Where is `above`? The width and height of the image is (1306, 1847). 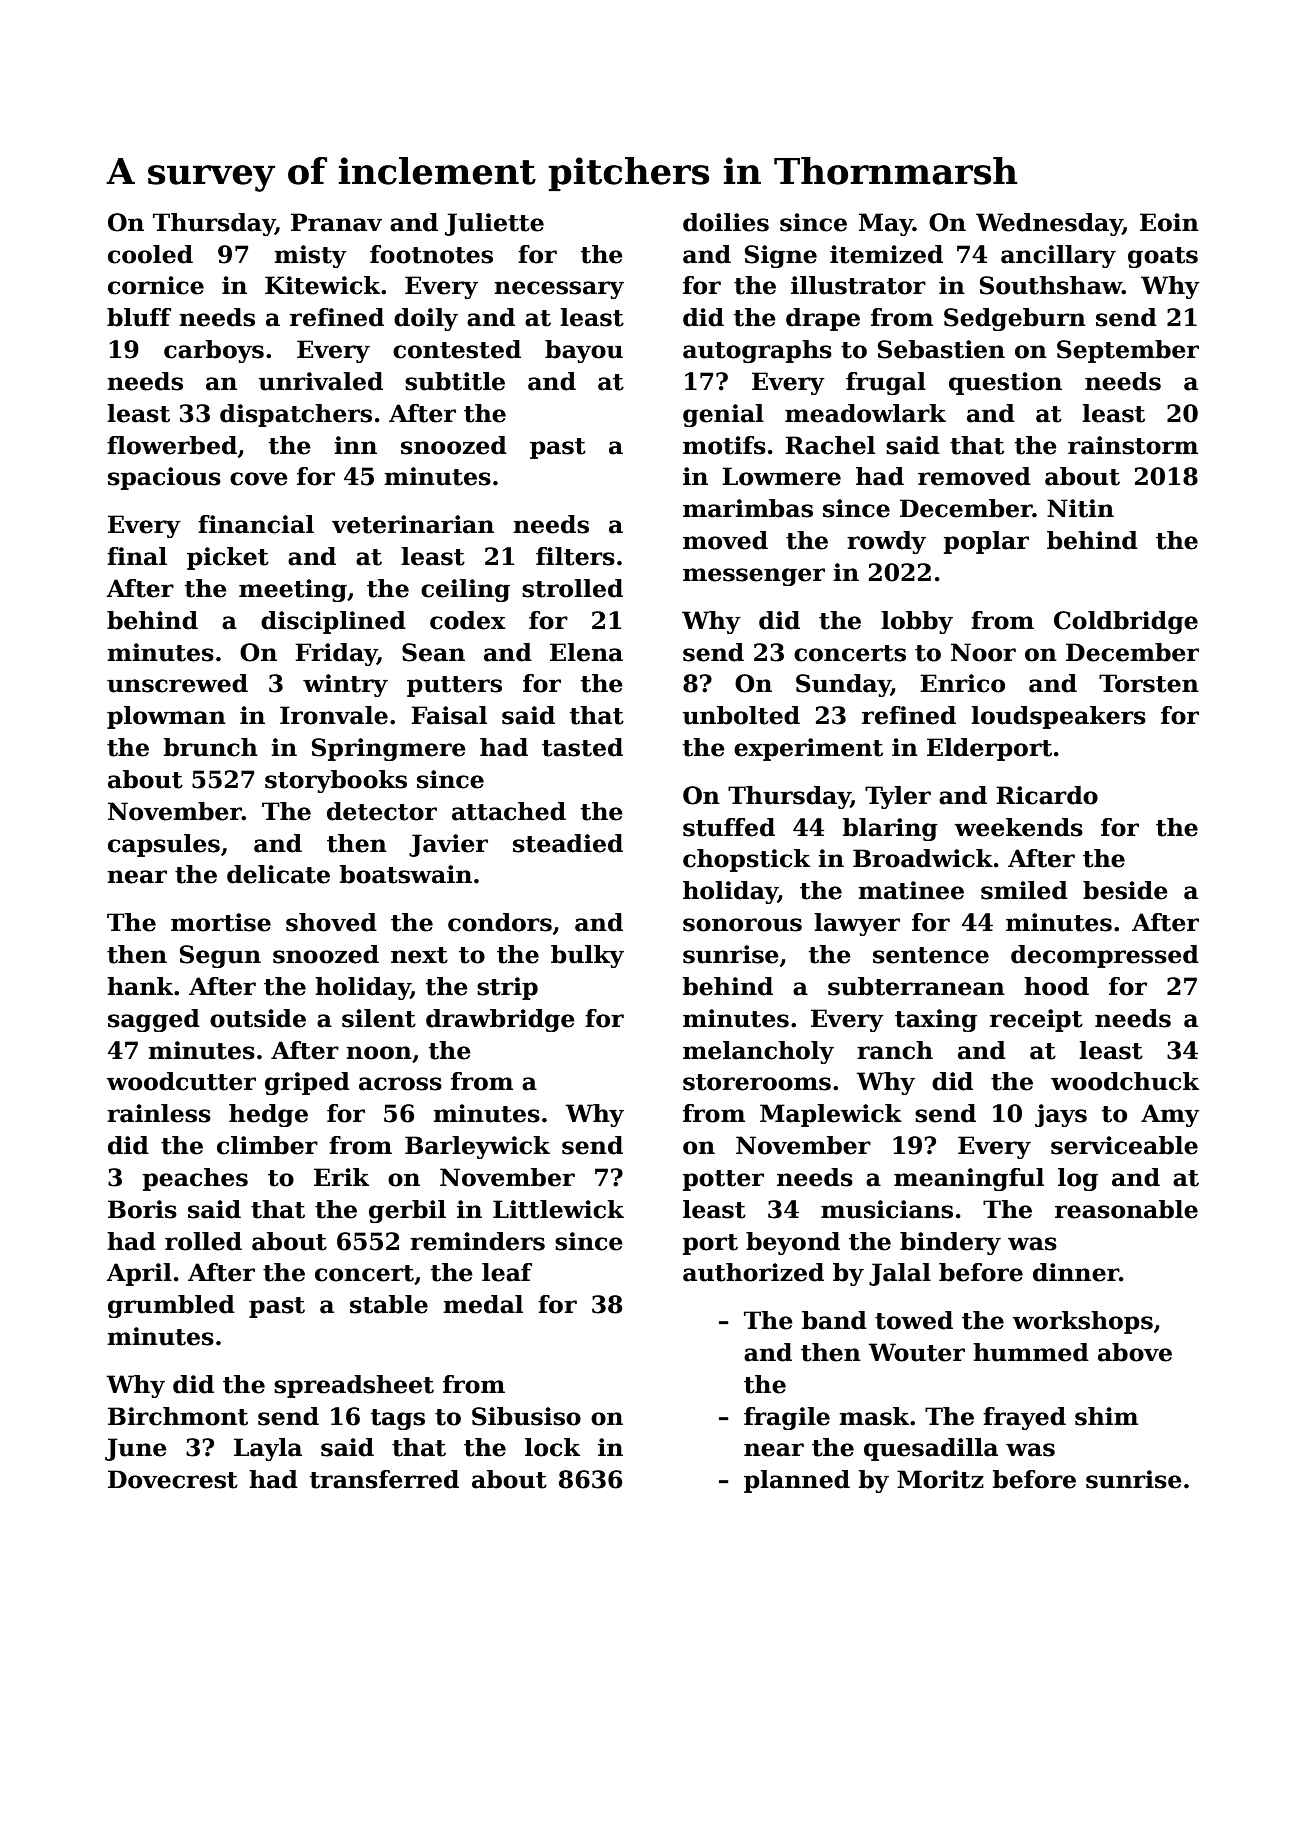 above is located at coordinates (1135, 1352).
